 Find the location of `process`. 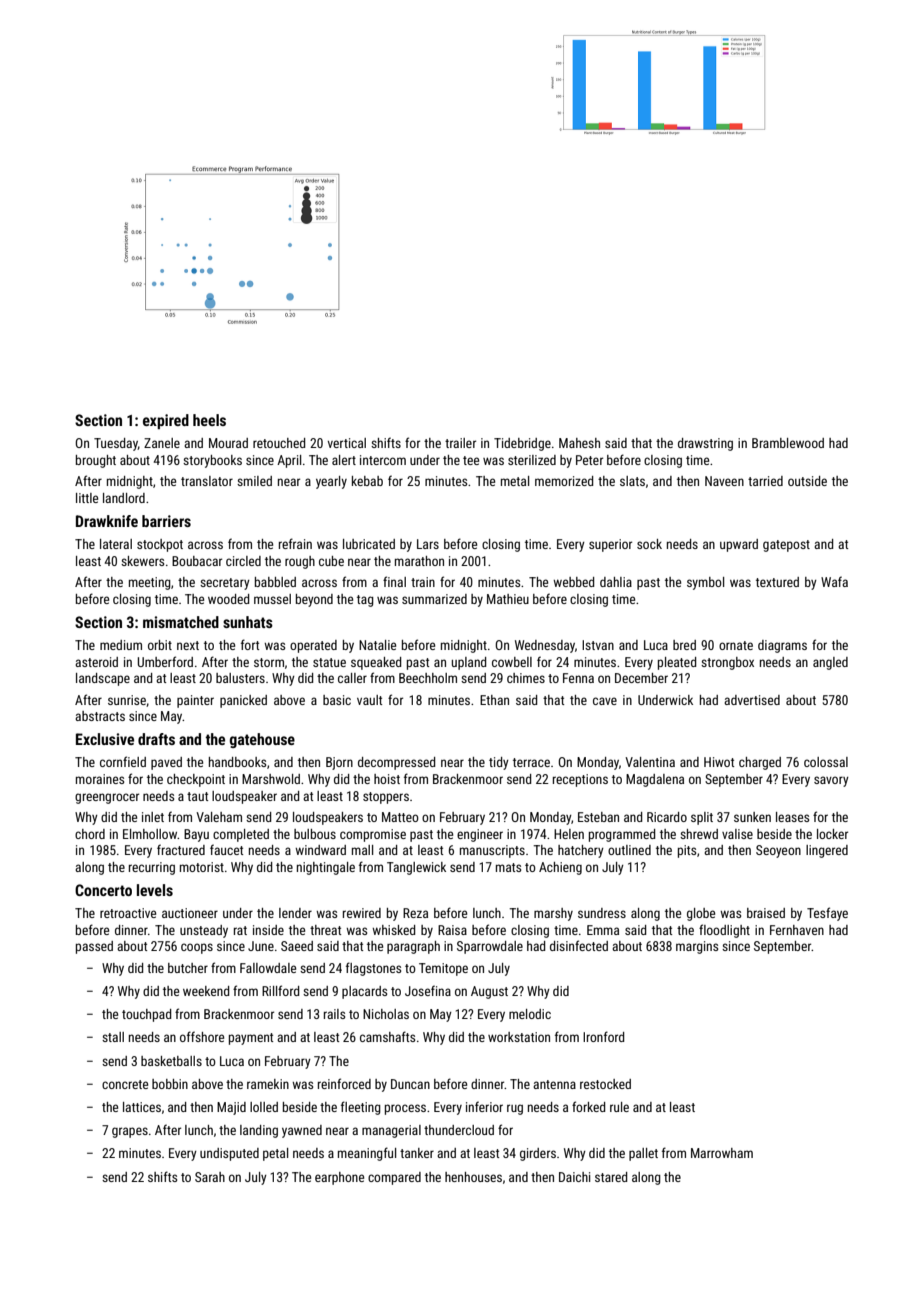

process is located at coordinates (405, 1109).
